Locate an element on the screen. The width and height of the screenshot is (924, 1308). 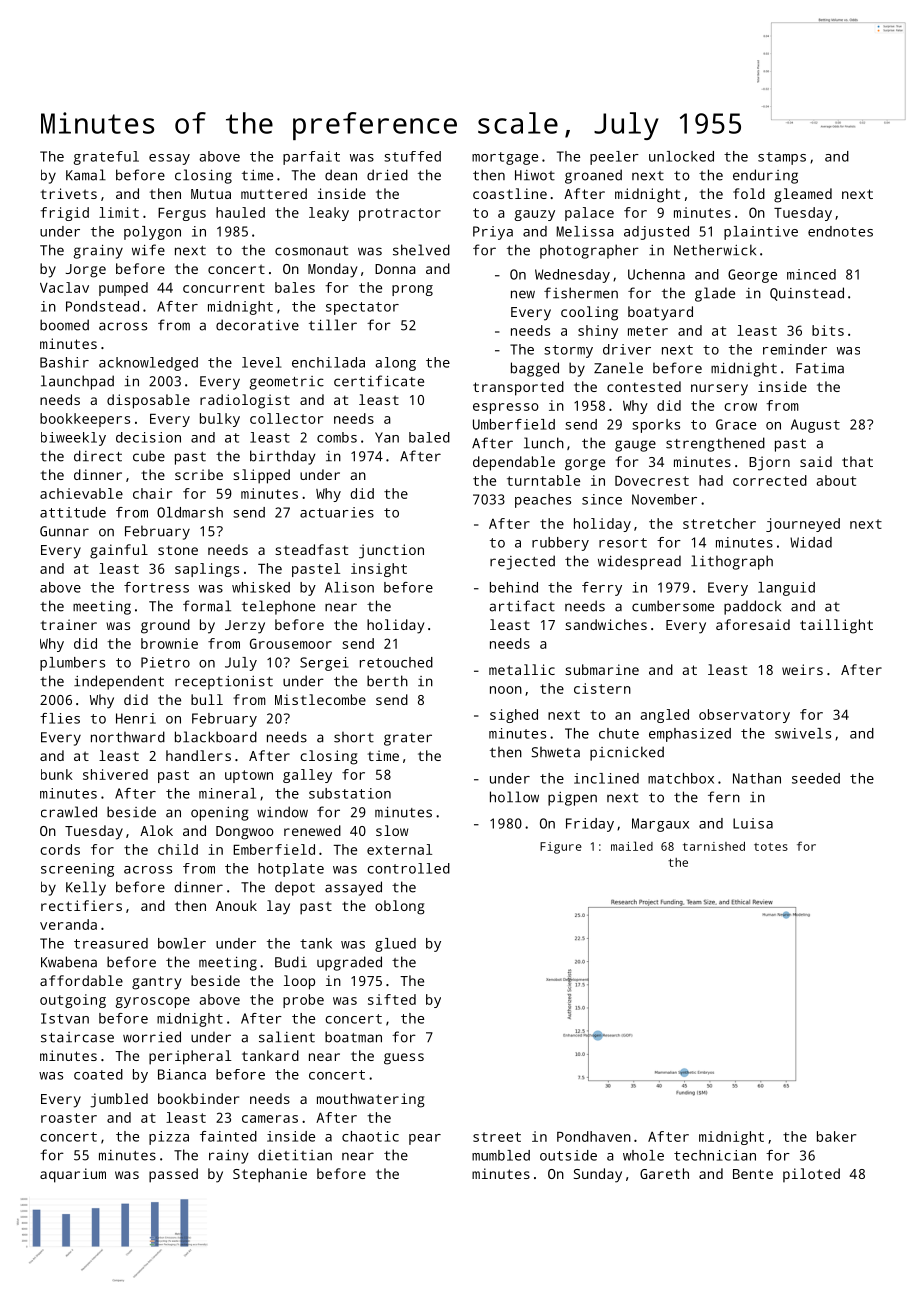
technician is located at coordinates (715, 1155).
